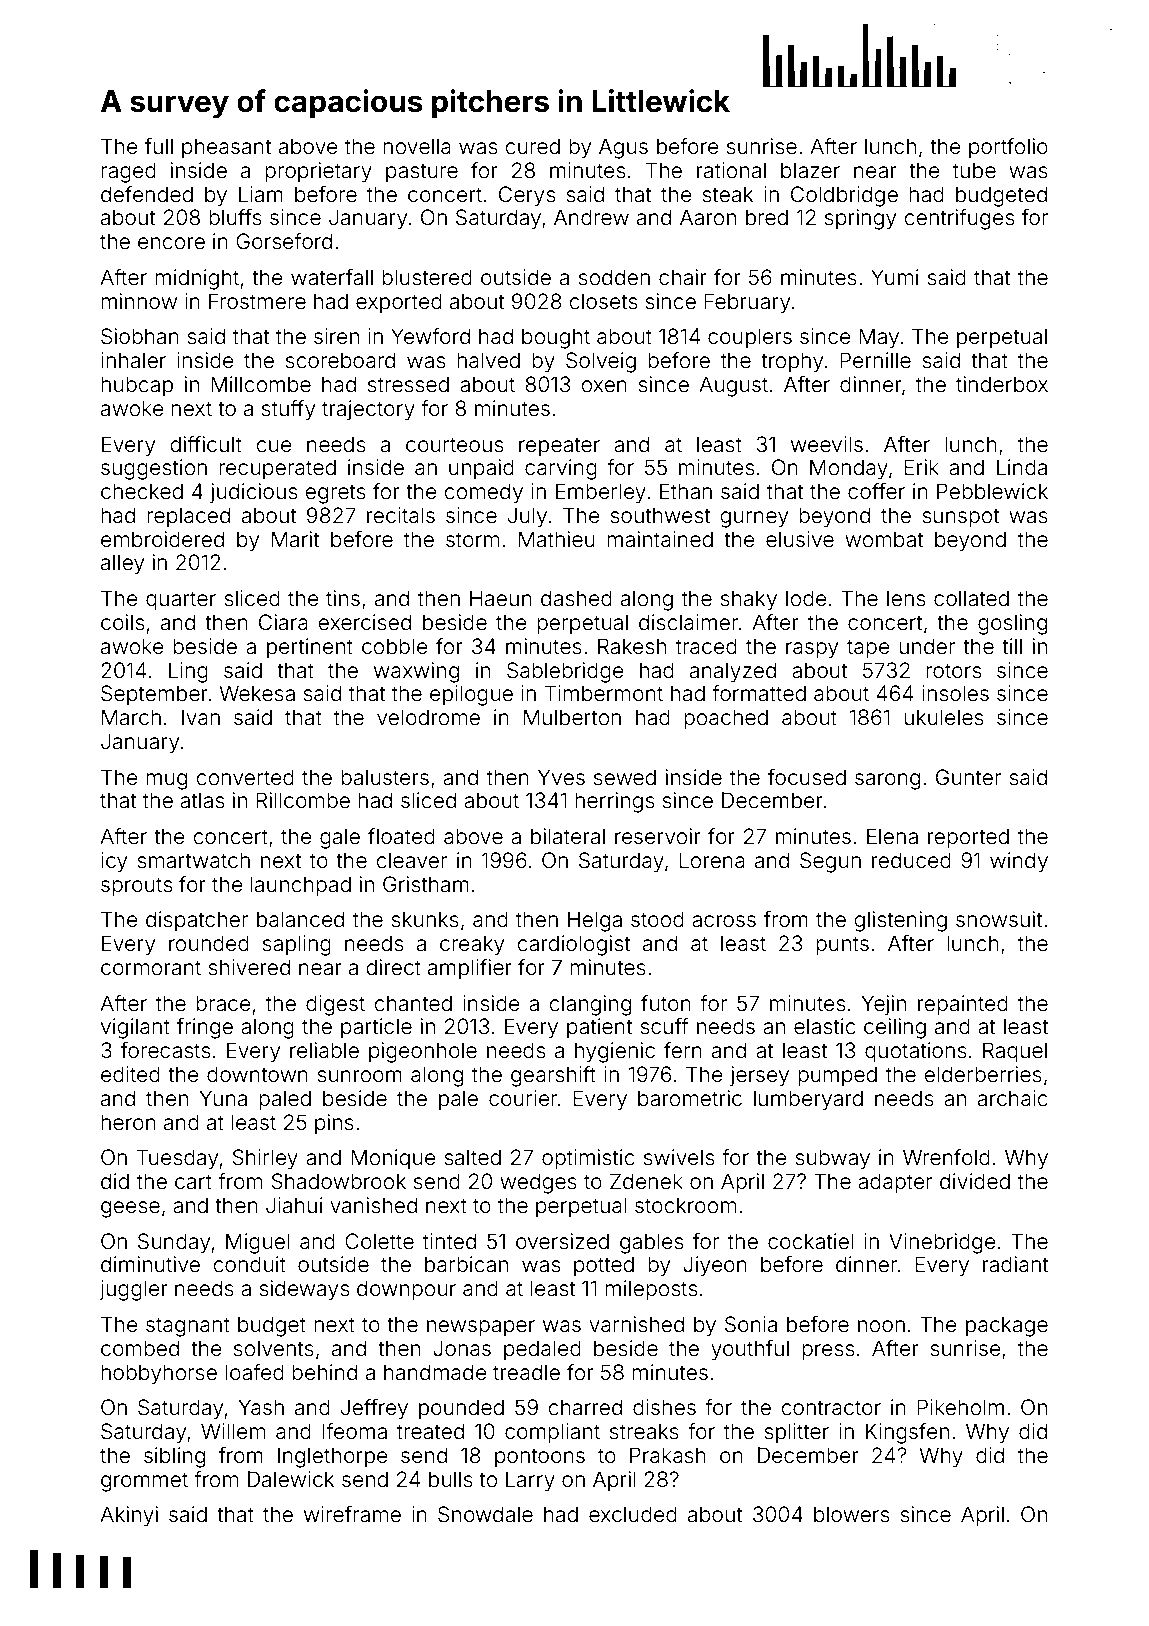 The height and width of the page is (1626, 1149). I want to click on Agus, so click(623, 148).
